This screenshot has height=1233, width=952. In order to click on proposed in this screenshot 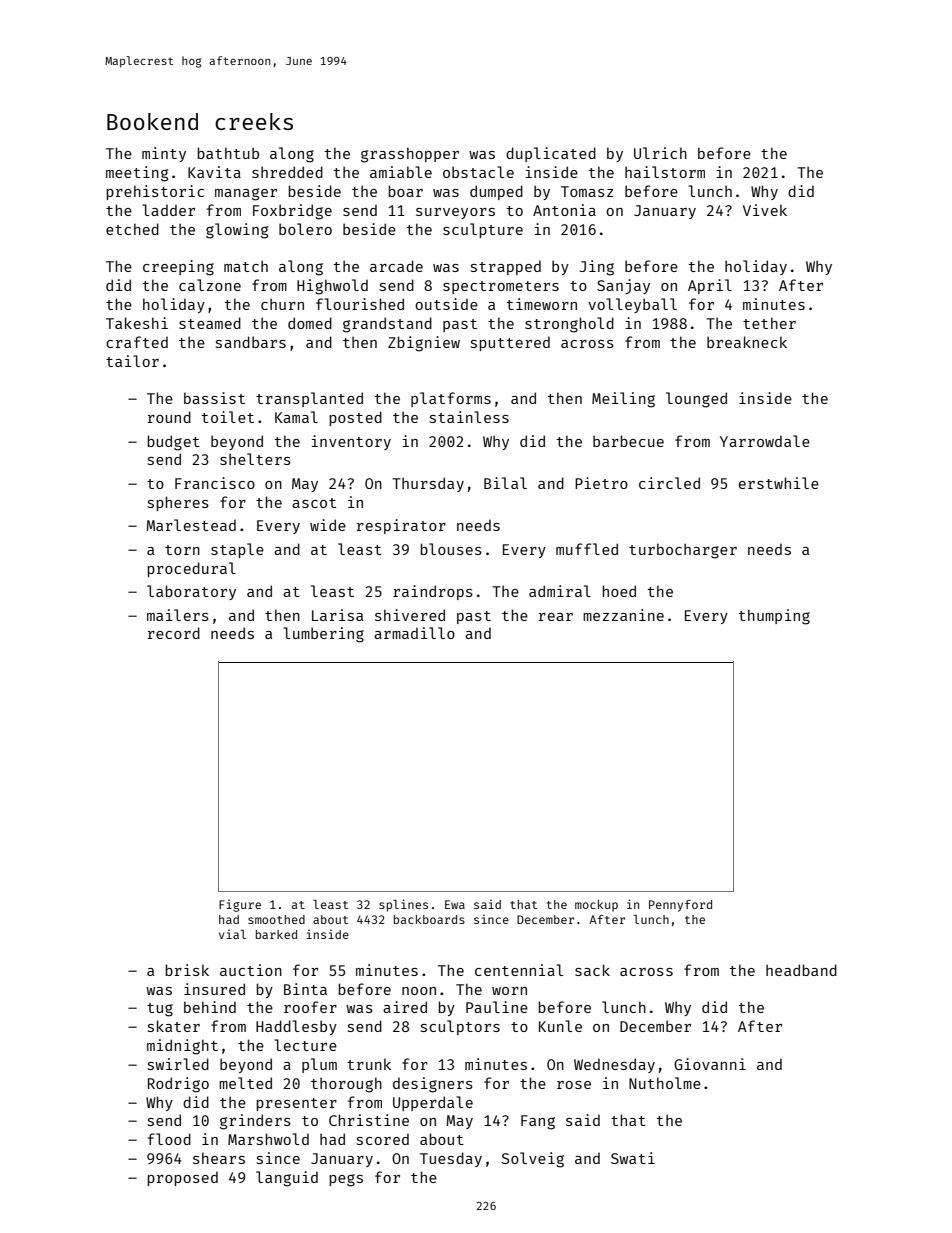, I will do `click(182, 1178)`.
